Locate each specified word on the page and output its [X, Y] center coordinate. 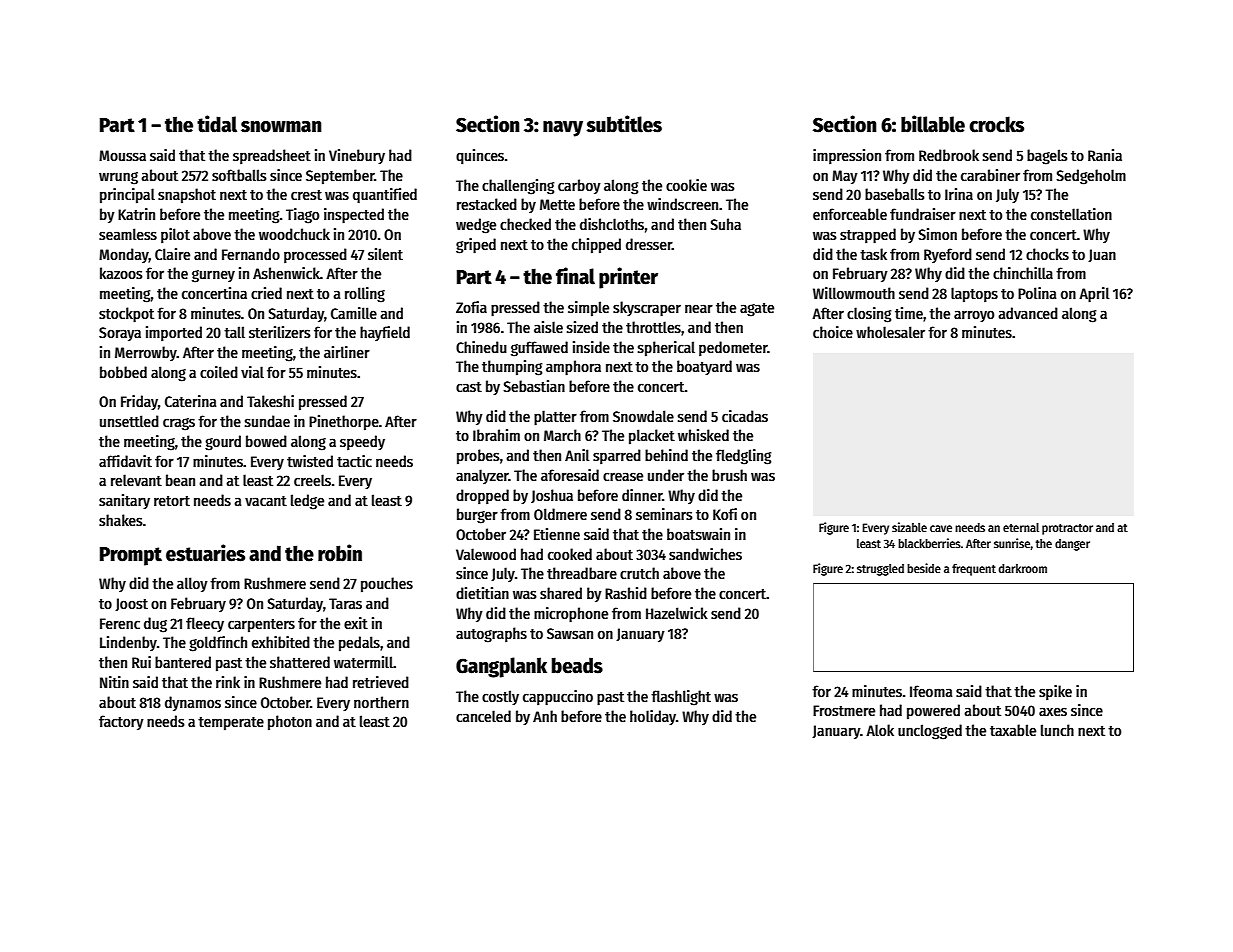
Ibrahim [496, 435]
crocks [996, 124]
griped [476, 246]
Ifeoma [931, 691]
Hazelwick [677, 613]
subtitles [624, 124]
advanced [1028, 313]
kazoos [121, 273]
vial [252, 372]
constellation [1071, 214]
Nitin [114, 682]
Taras [345, 603]
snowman [281, 127]
